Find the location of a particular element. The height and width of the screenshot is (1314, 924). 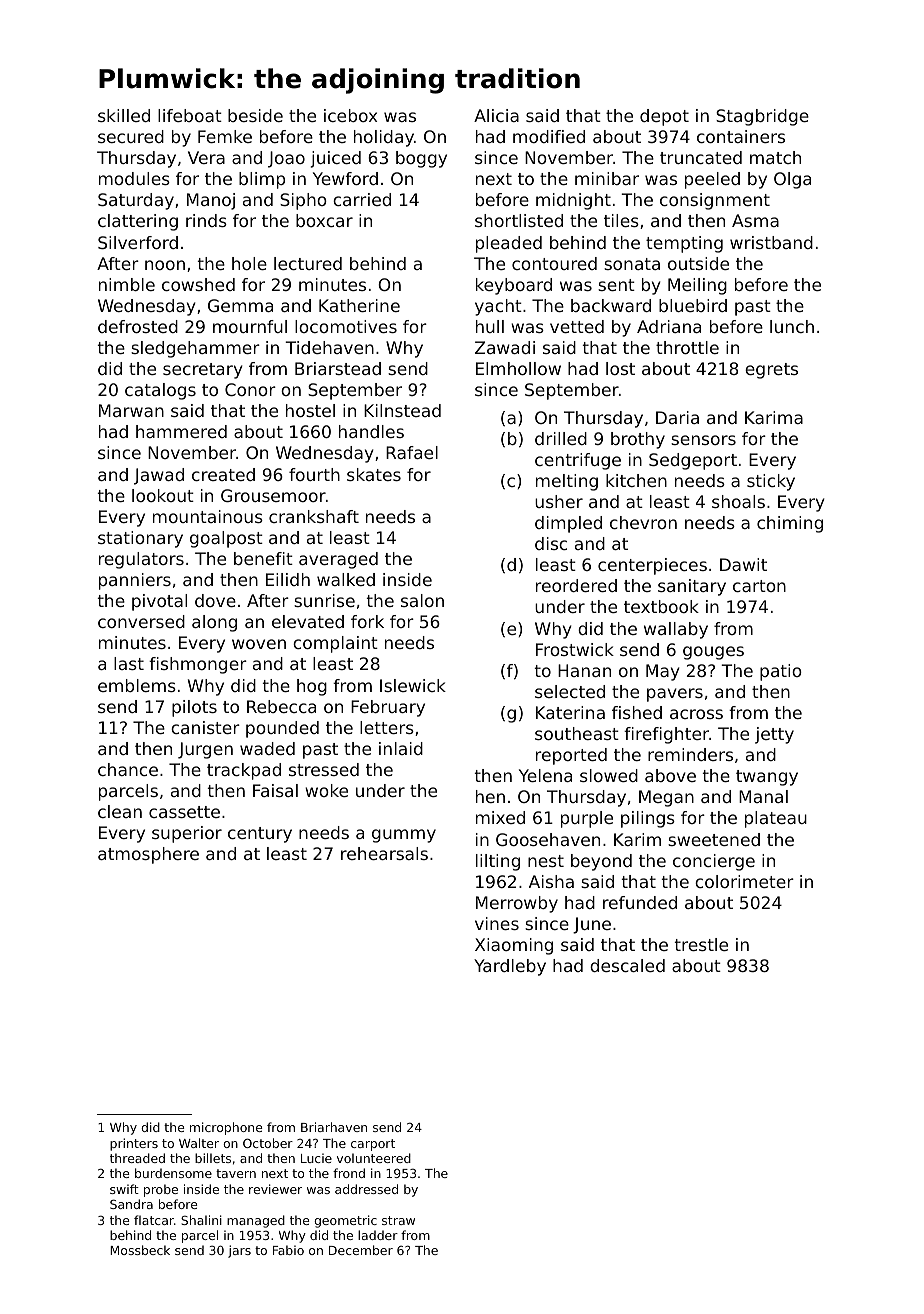

trackpad is located at coordinates (244, 771).
